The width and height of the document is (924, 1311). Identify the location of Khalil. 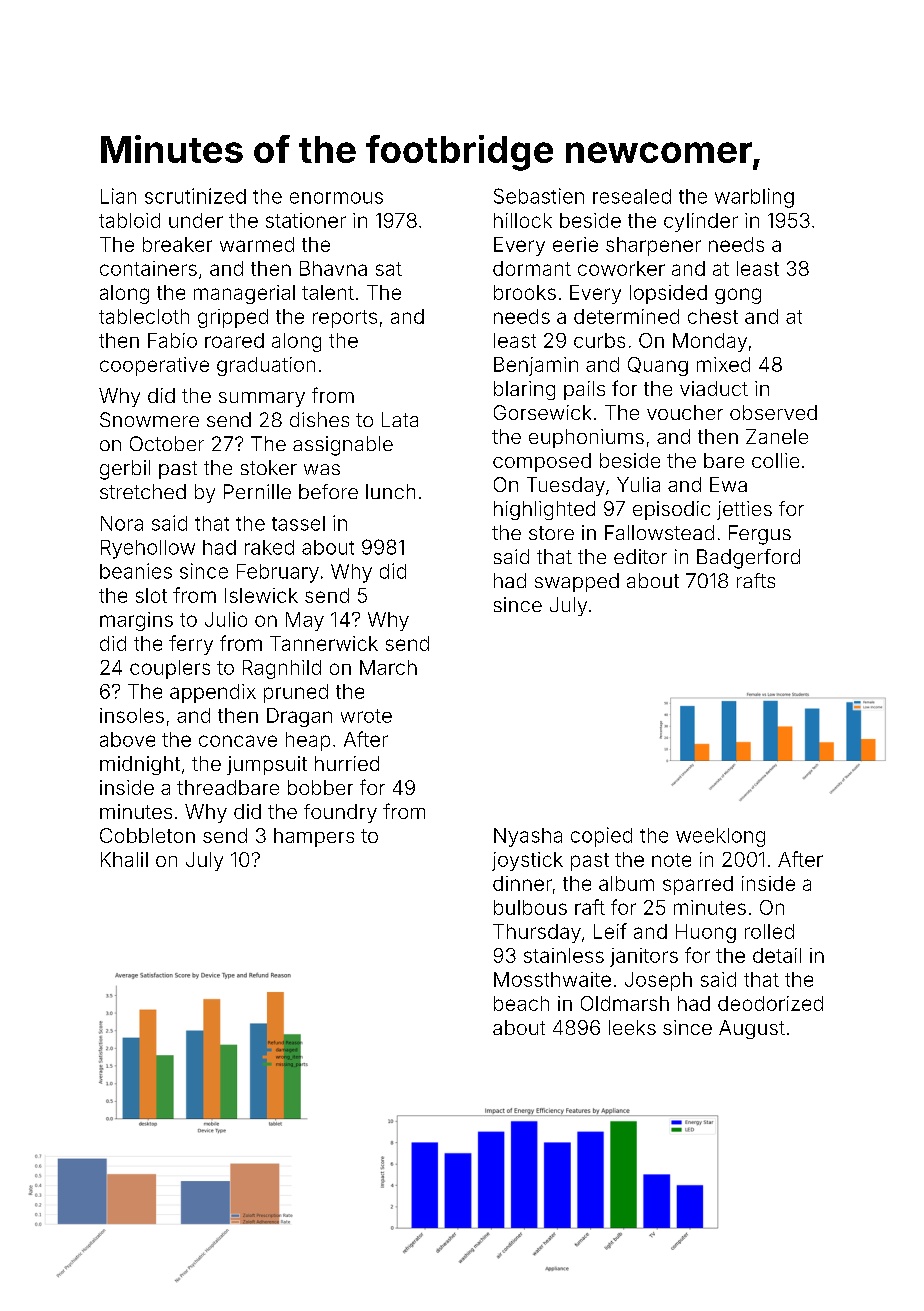
(124, 859).
